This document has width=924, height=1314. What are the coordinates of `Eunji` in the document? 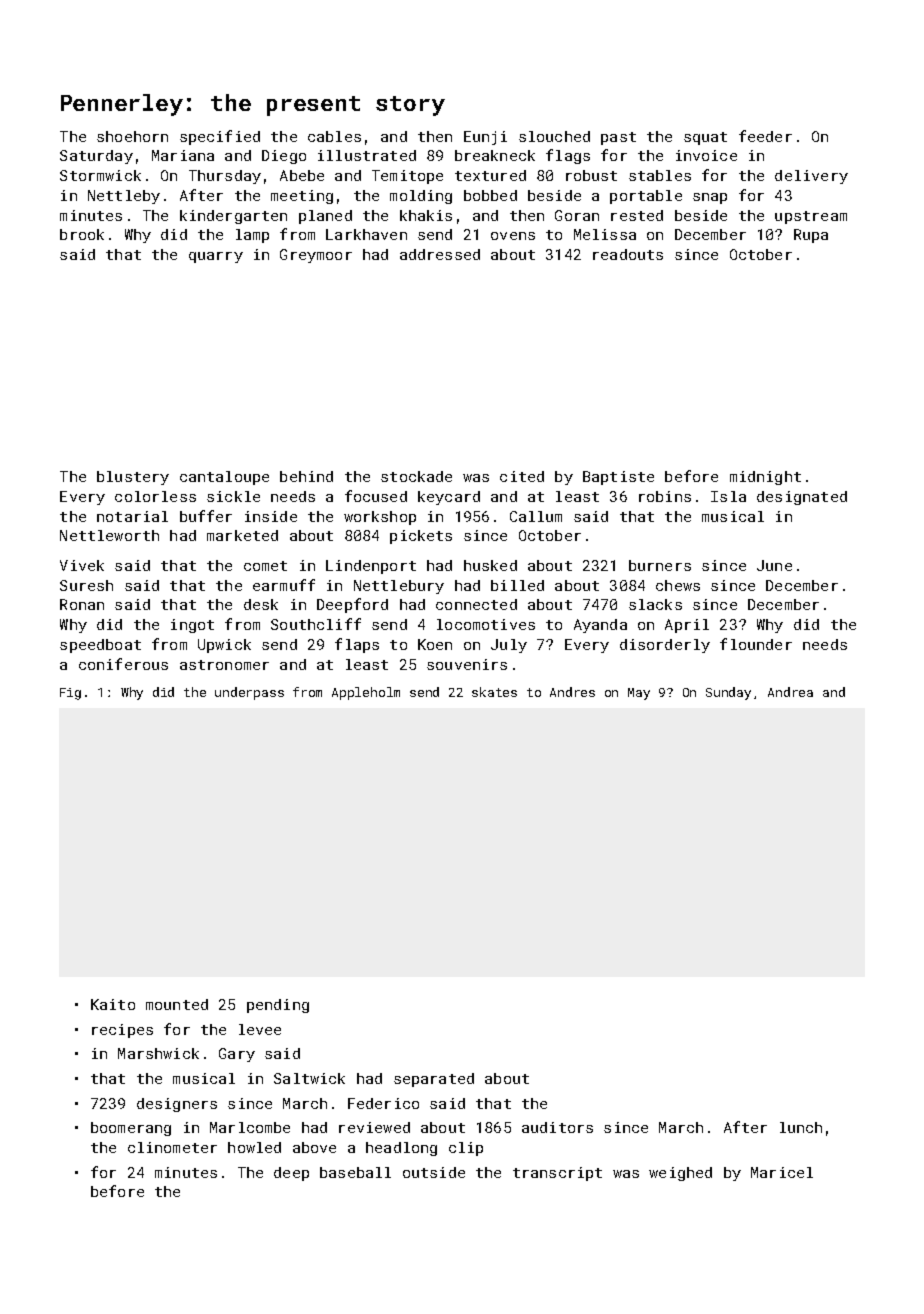 It's located at (485, 138).
